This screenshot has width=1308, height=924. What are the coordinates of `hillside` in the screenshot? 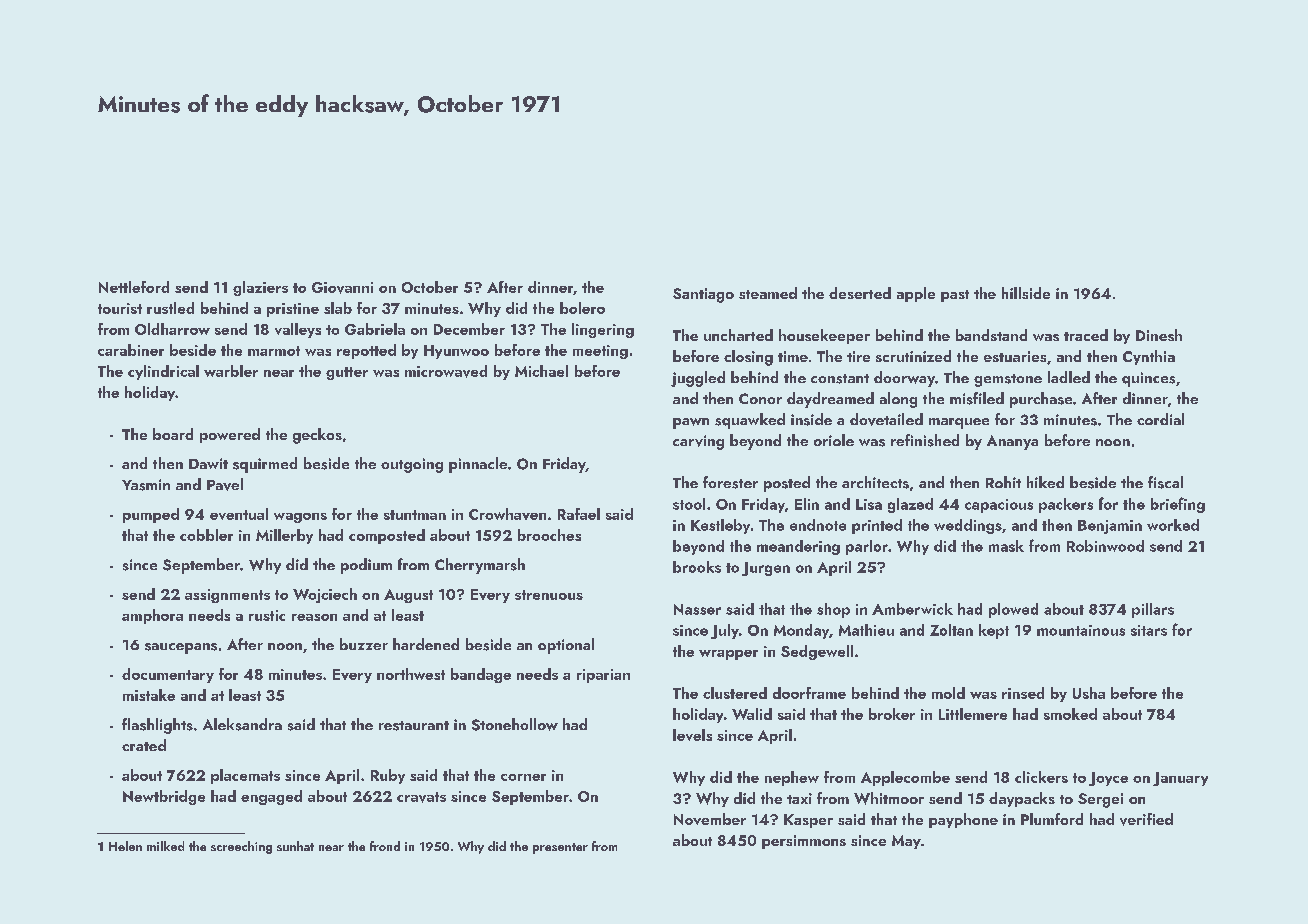 It's located at (1026, 293).
